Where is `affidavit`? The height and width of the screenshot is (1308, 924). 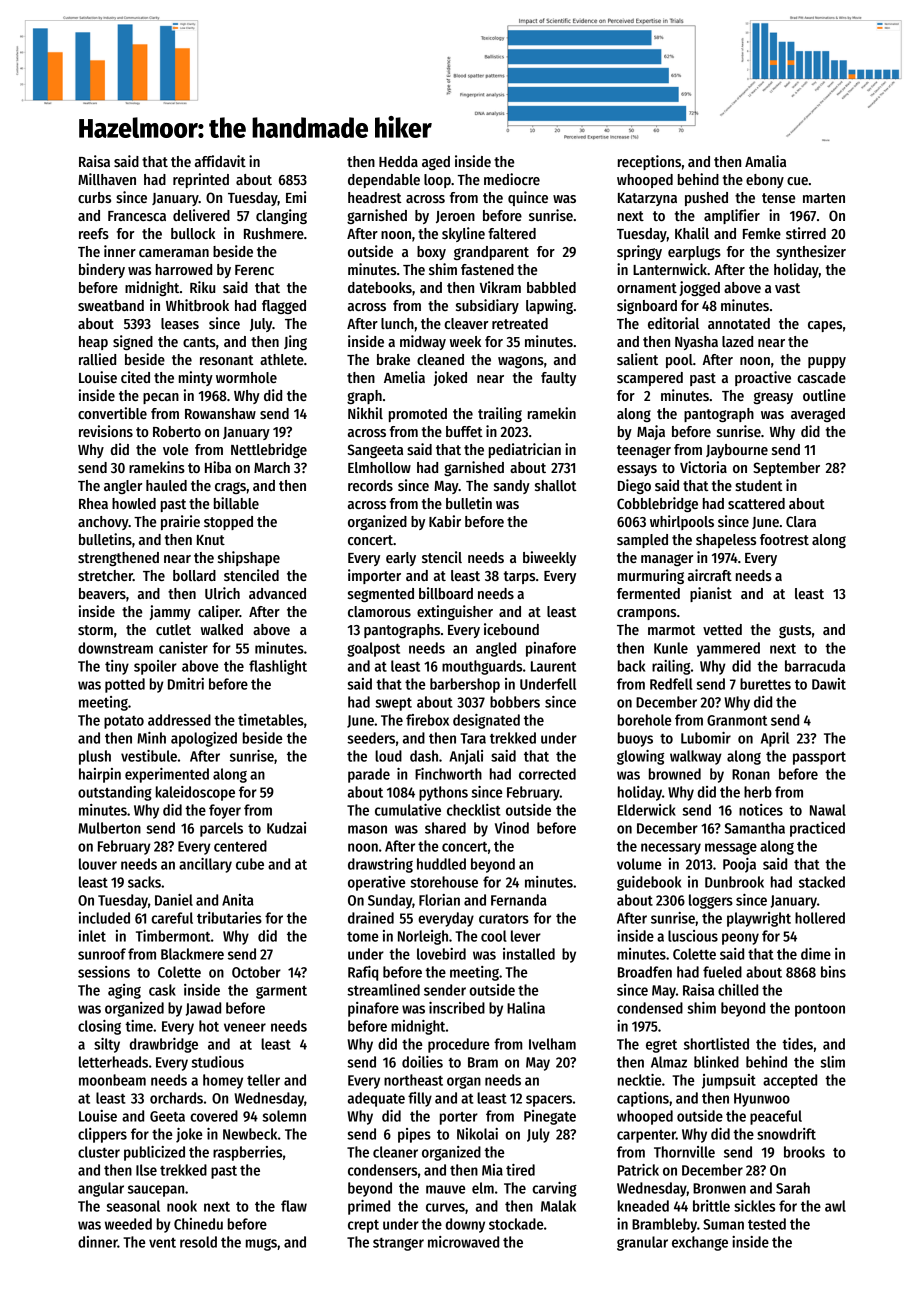
affidavit is located at coordinates (220, 161).
